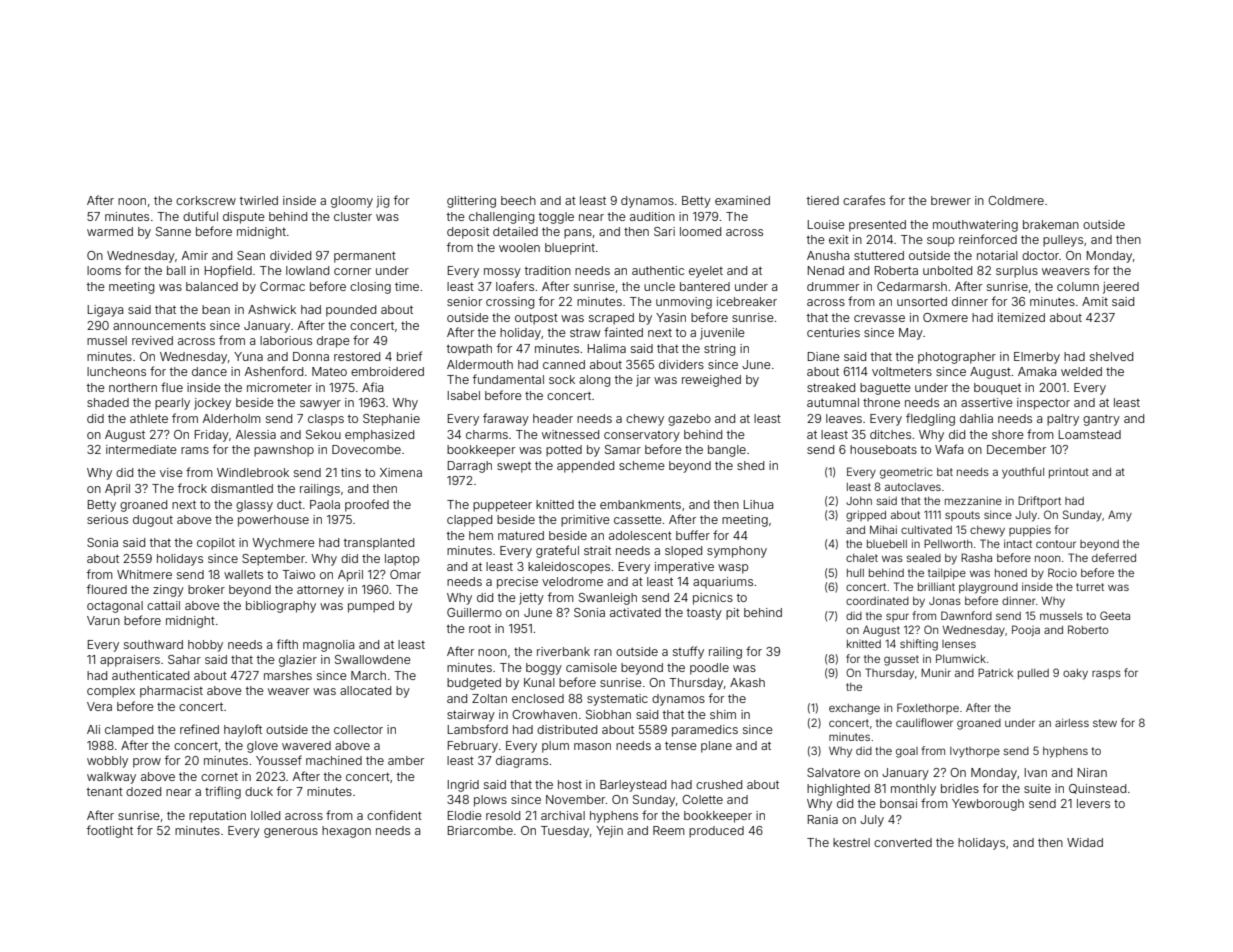 This page has height=952, width=1233. What do you see at coordinates (570, 784) in the page?
I see `host` at bounding box center [570, 784].
